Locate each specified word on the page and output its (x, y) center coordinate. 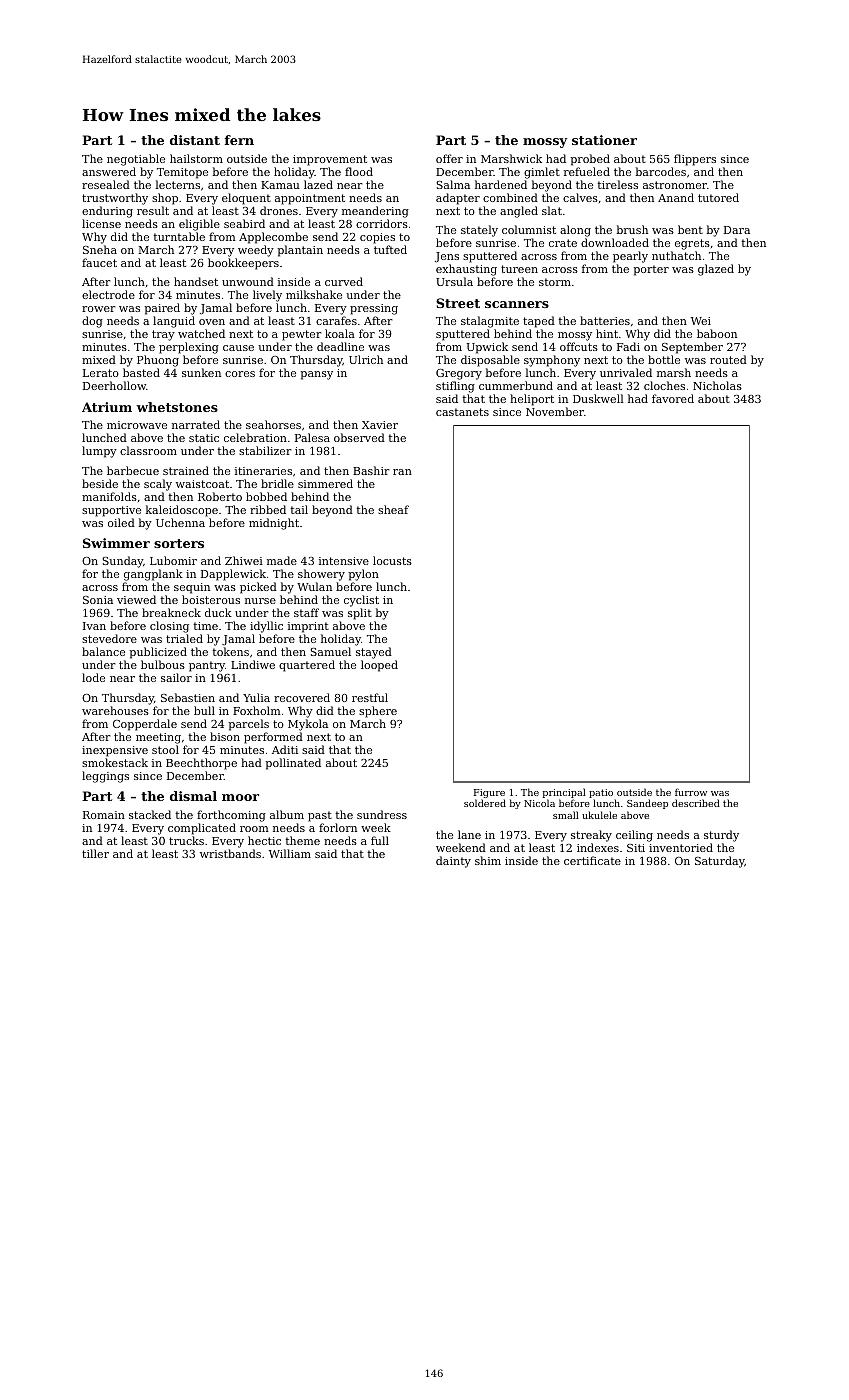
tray (163, 335)
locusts (392, 560)
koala (340, 333)
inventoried (681, 847)
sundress (382, 814)
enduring (107, 212)
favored (673, 398)
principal (564, 793)
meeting (158, 738)
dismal (193, 796)
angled (519, 212)
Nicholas (717, 385)
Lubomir (173, 560)
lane (469, 834)
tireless (617, 184)
